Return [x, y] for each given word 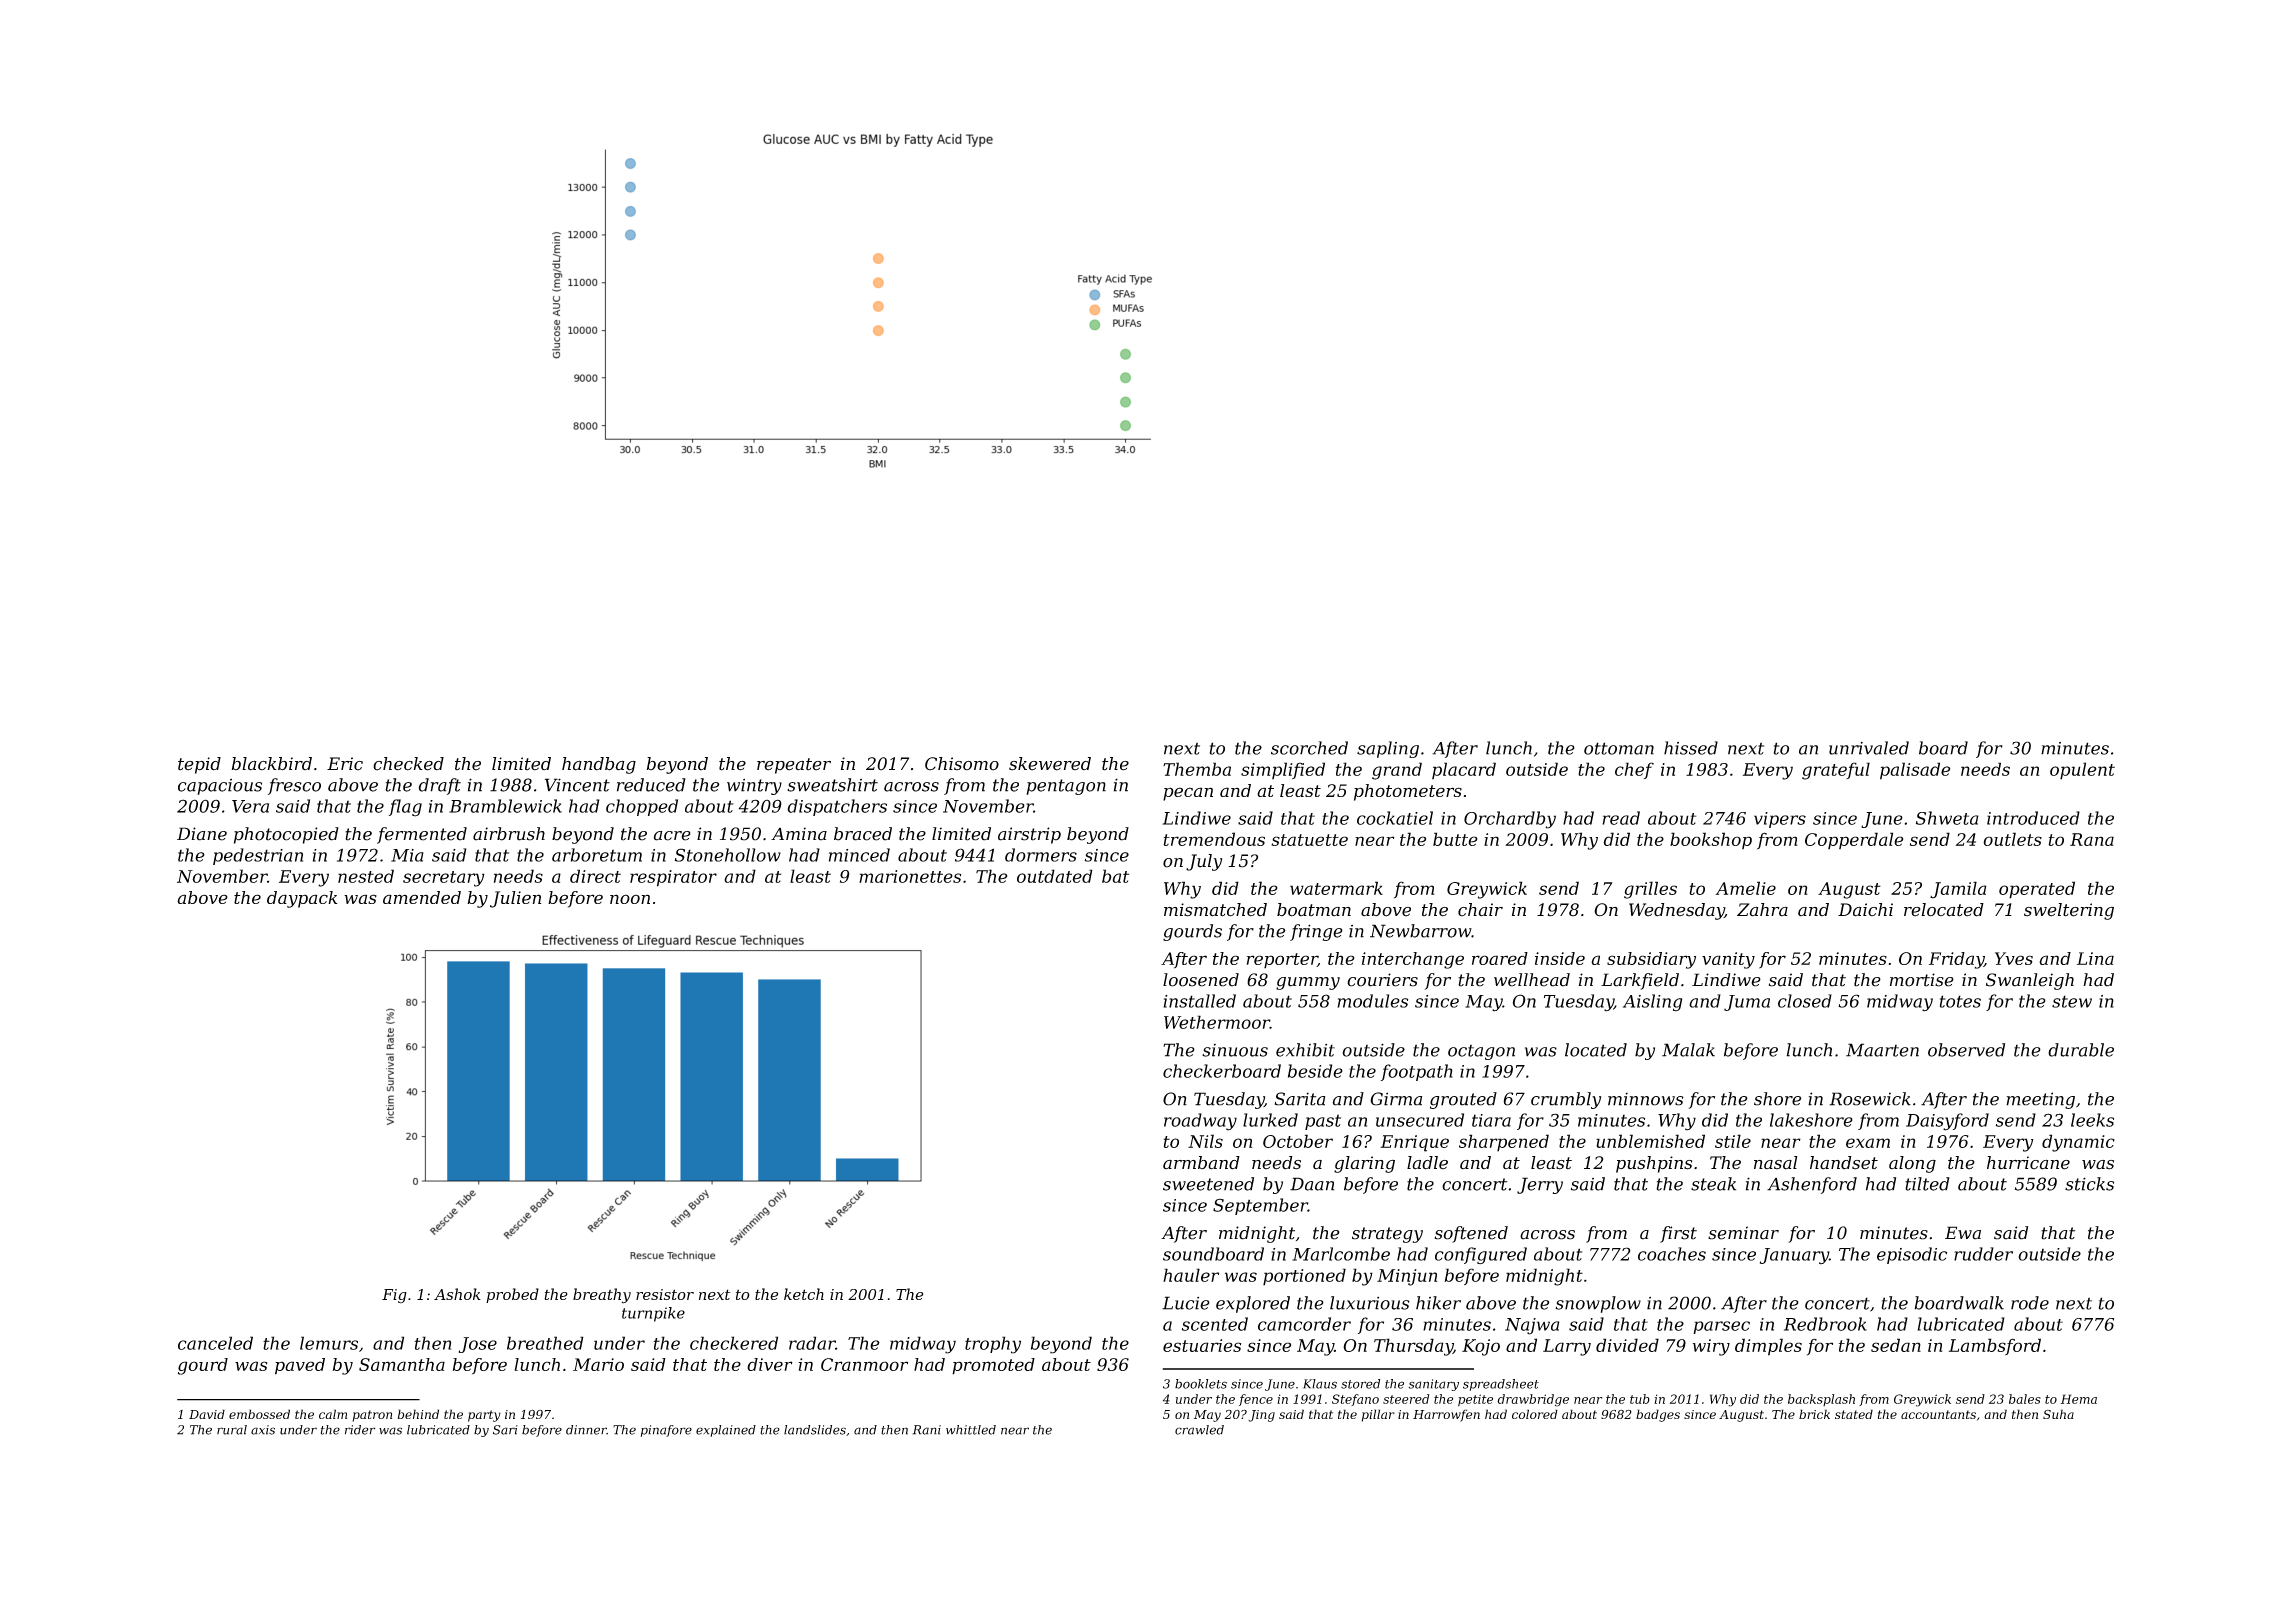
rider [360, 1430]
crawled [1199, 1430]
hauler [1191, 1275]
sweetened [1208, 1184]
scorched [1309, 748]
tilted [1927, 1184]
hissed [1691, 748]
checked [408, 764]
